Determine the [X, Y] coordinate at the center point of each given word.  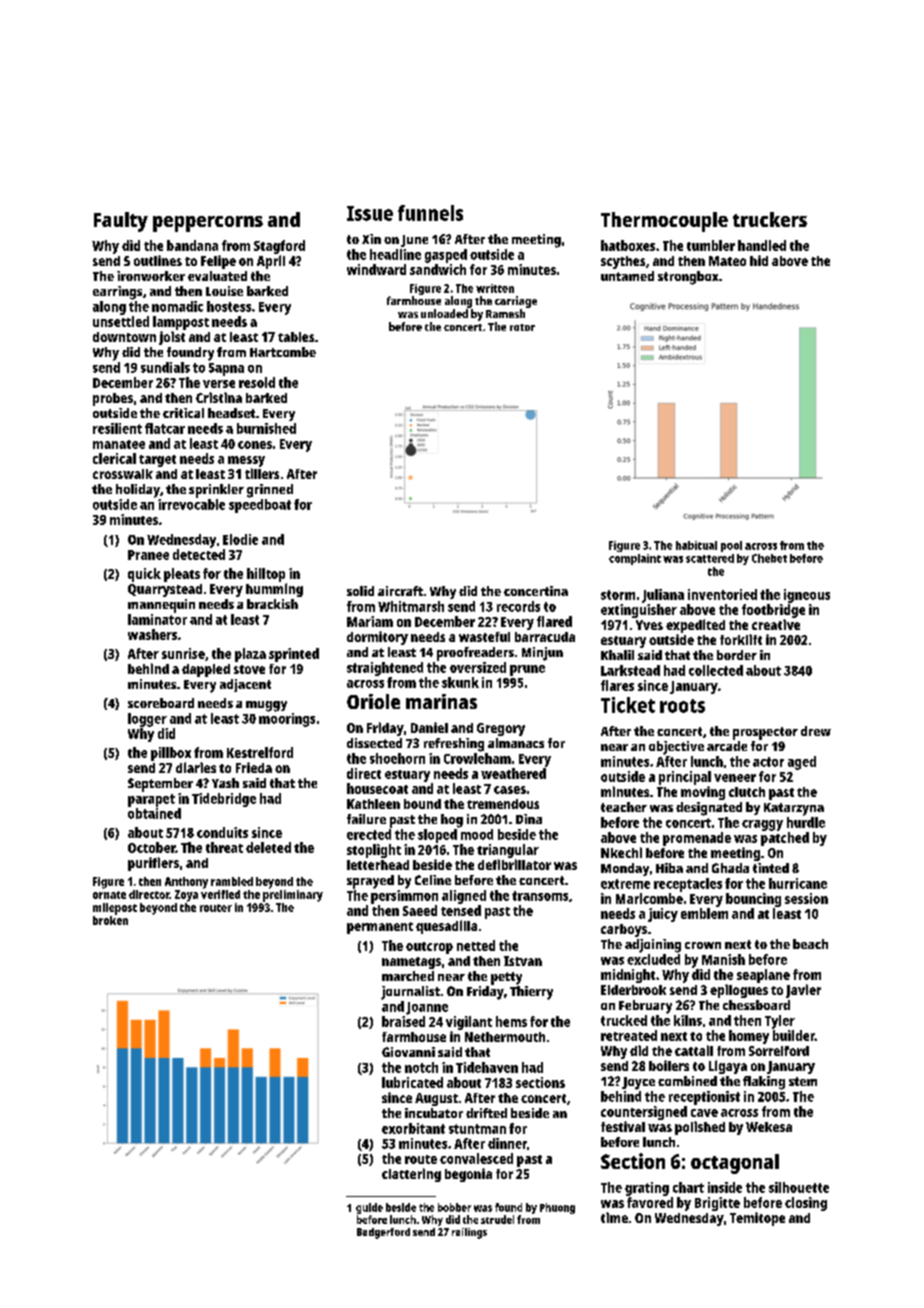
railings [469, 1233]
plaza [250, 655]
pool [731, 546]
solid [360, 591]
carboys [624, 930]
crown [703, 945]
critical [183, 413]
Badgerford [383, 1233]
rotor [522, 327]
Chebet [769, 558]
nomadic [177, 306]
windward [376, 269]
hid [759, 260]
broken [110, 920]
